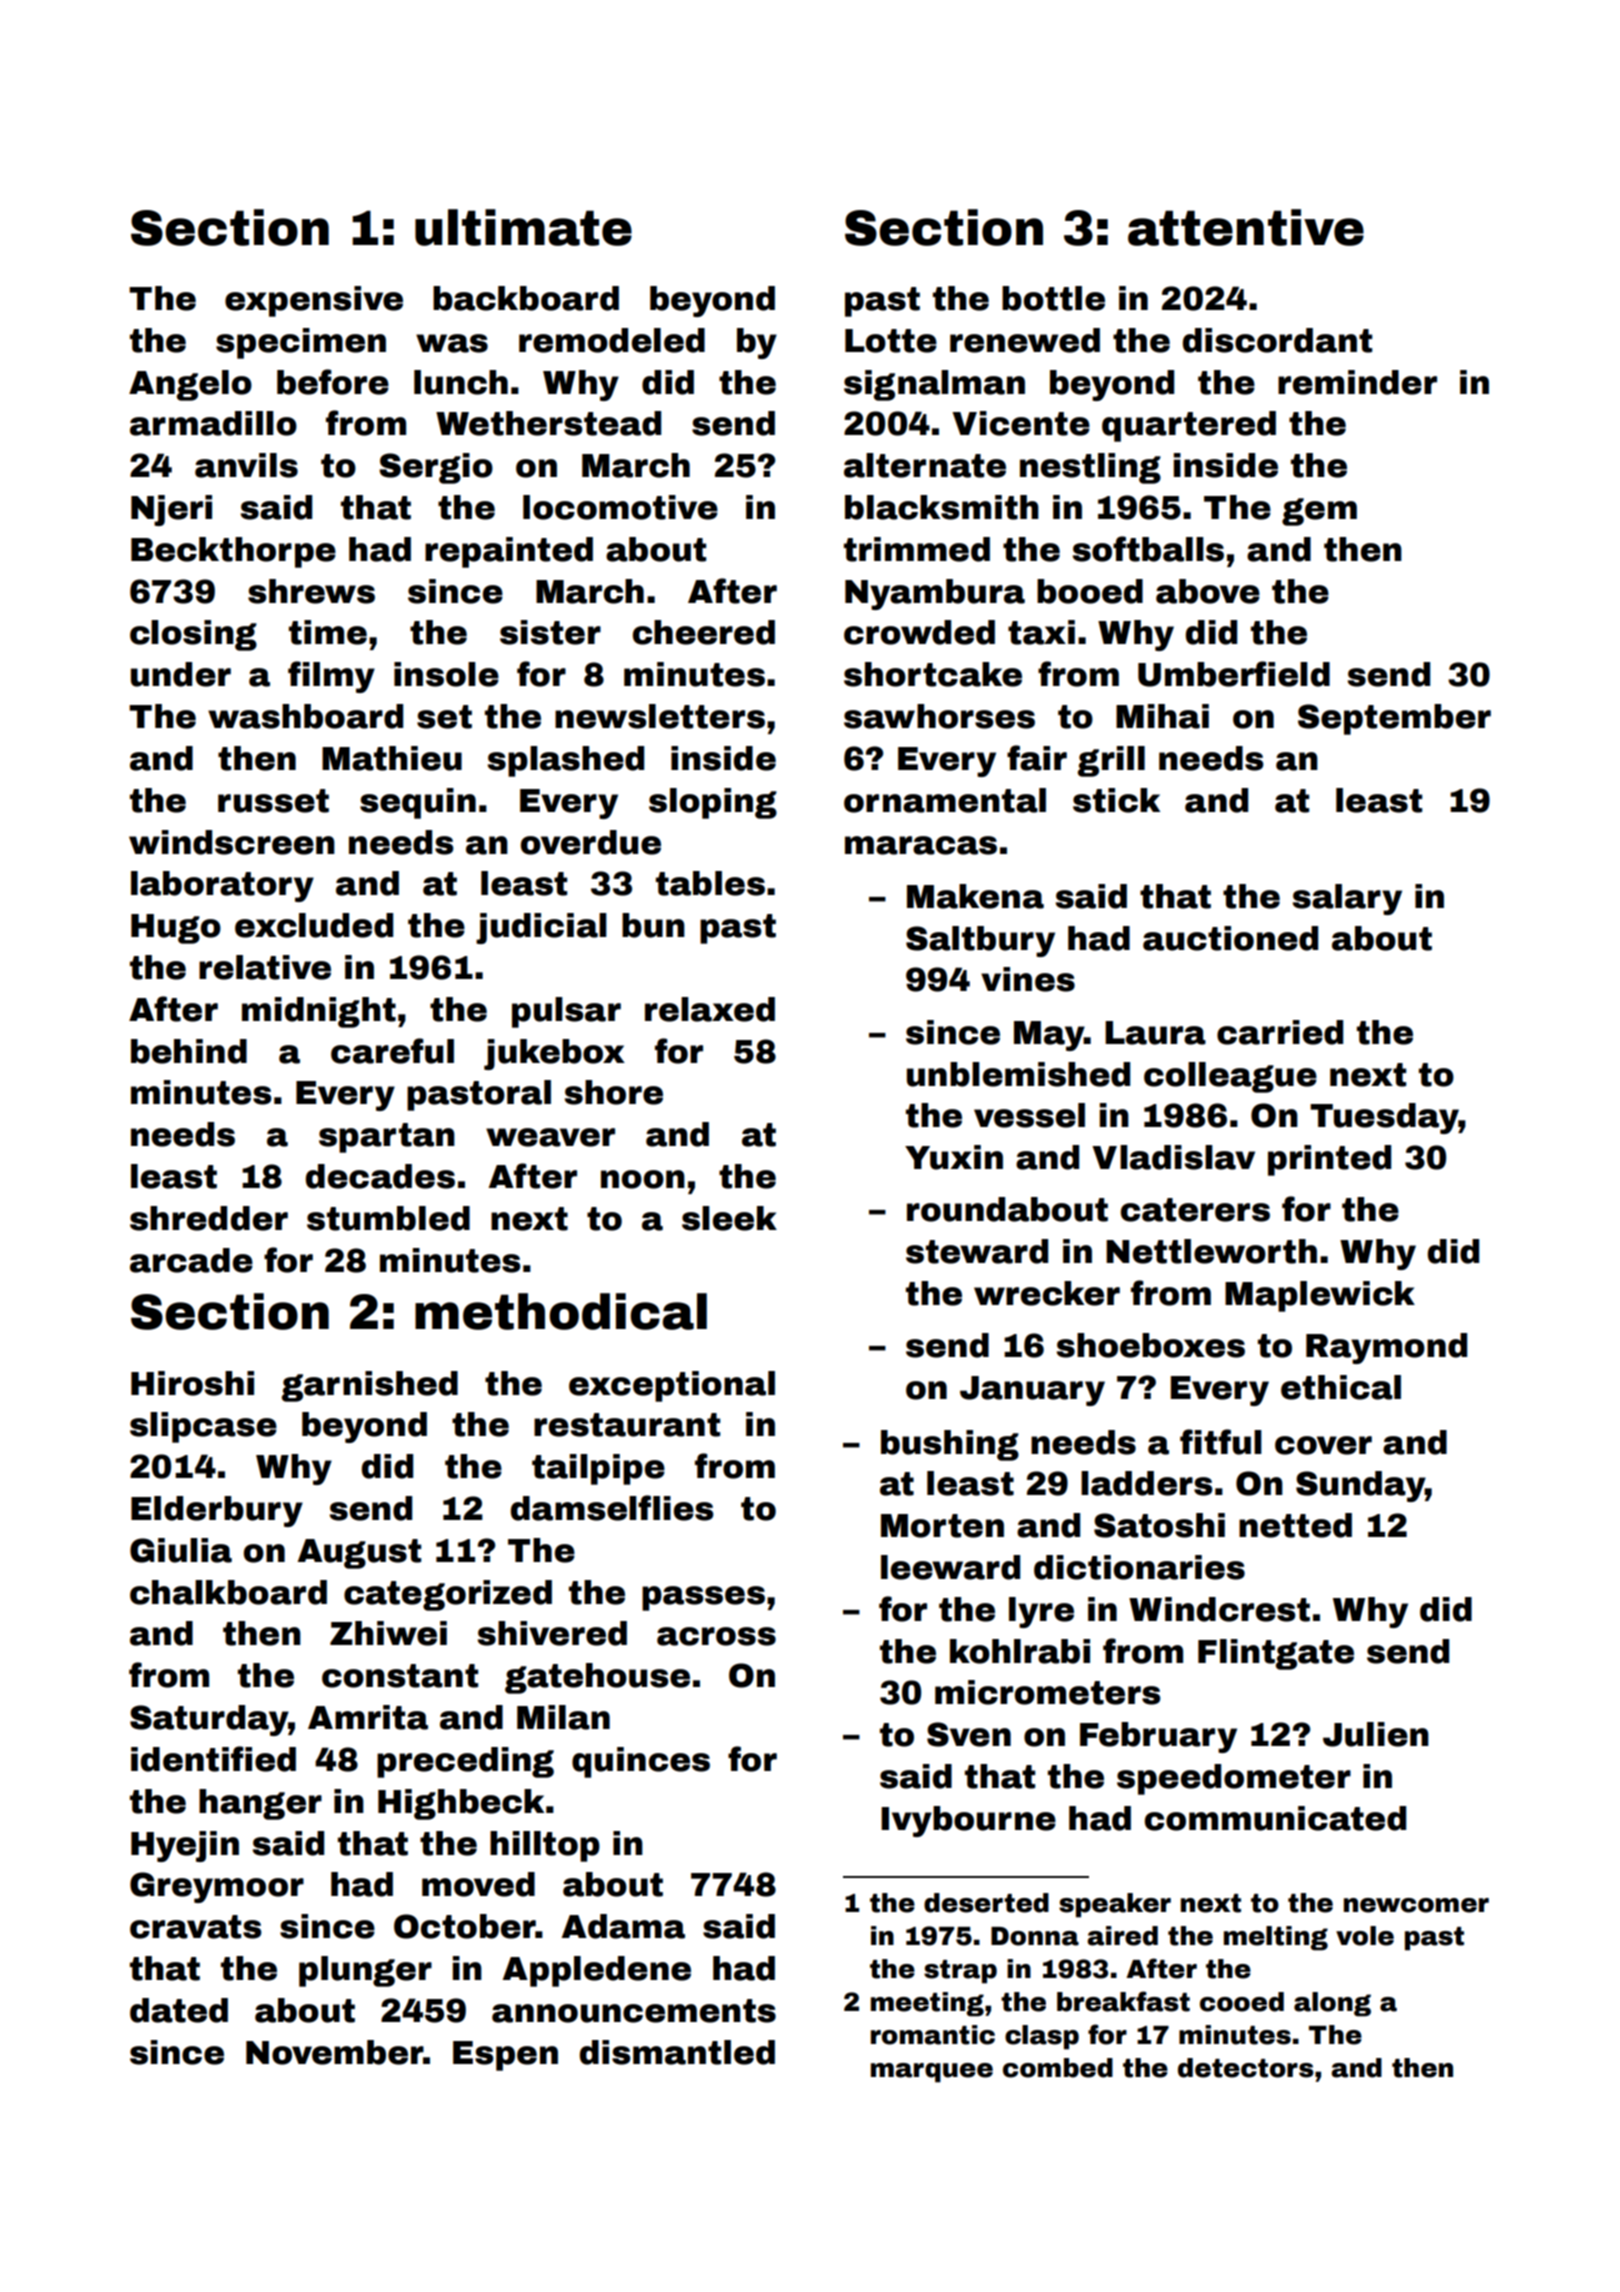 This screenshot has width=1620, height=2292. Describe the element at coordinates (1277, 340) in the screenshot. I see `discordant` at that location.
